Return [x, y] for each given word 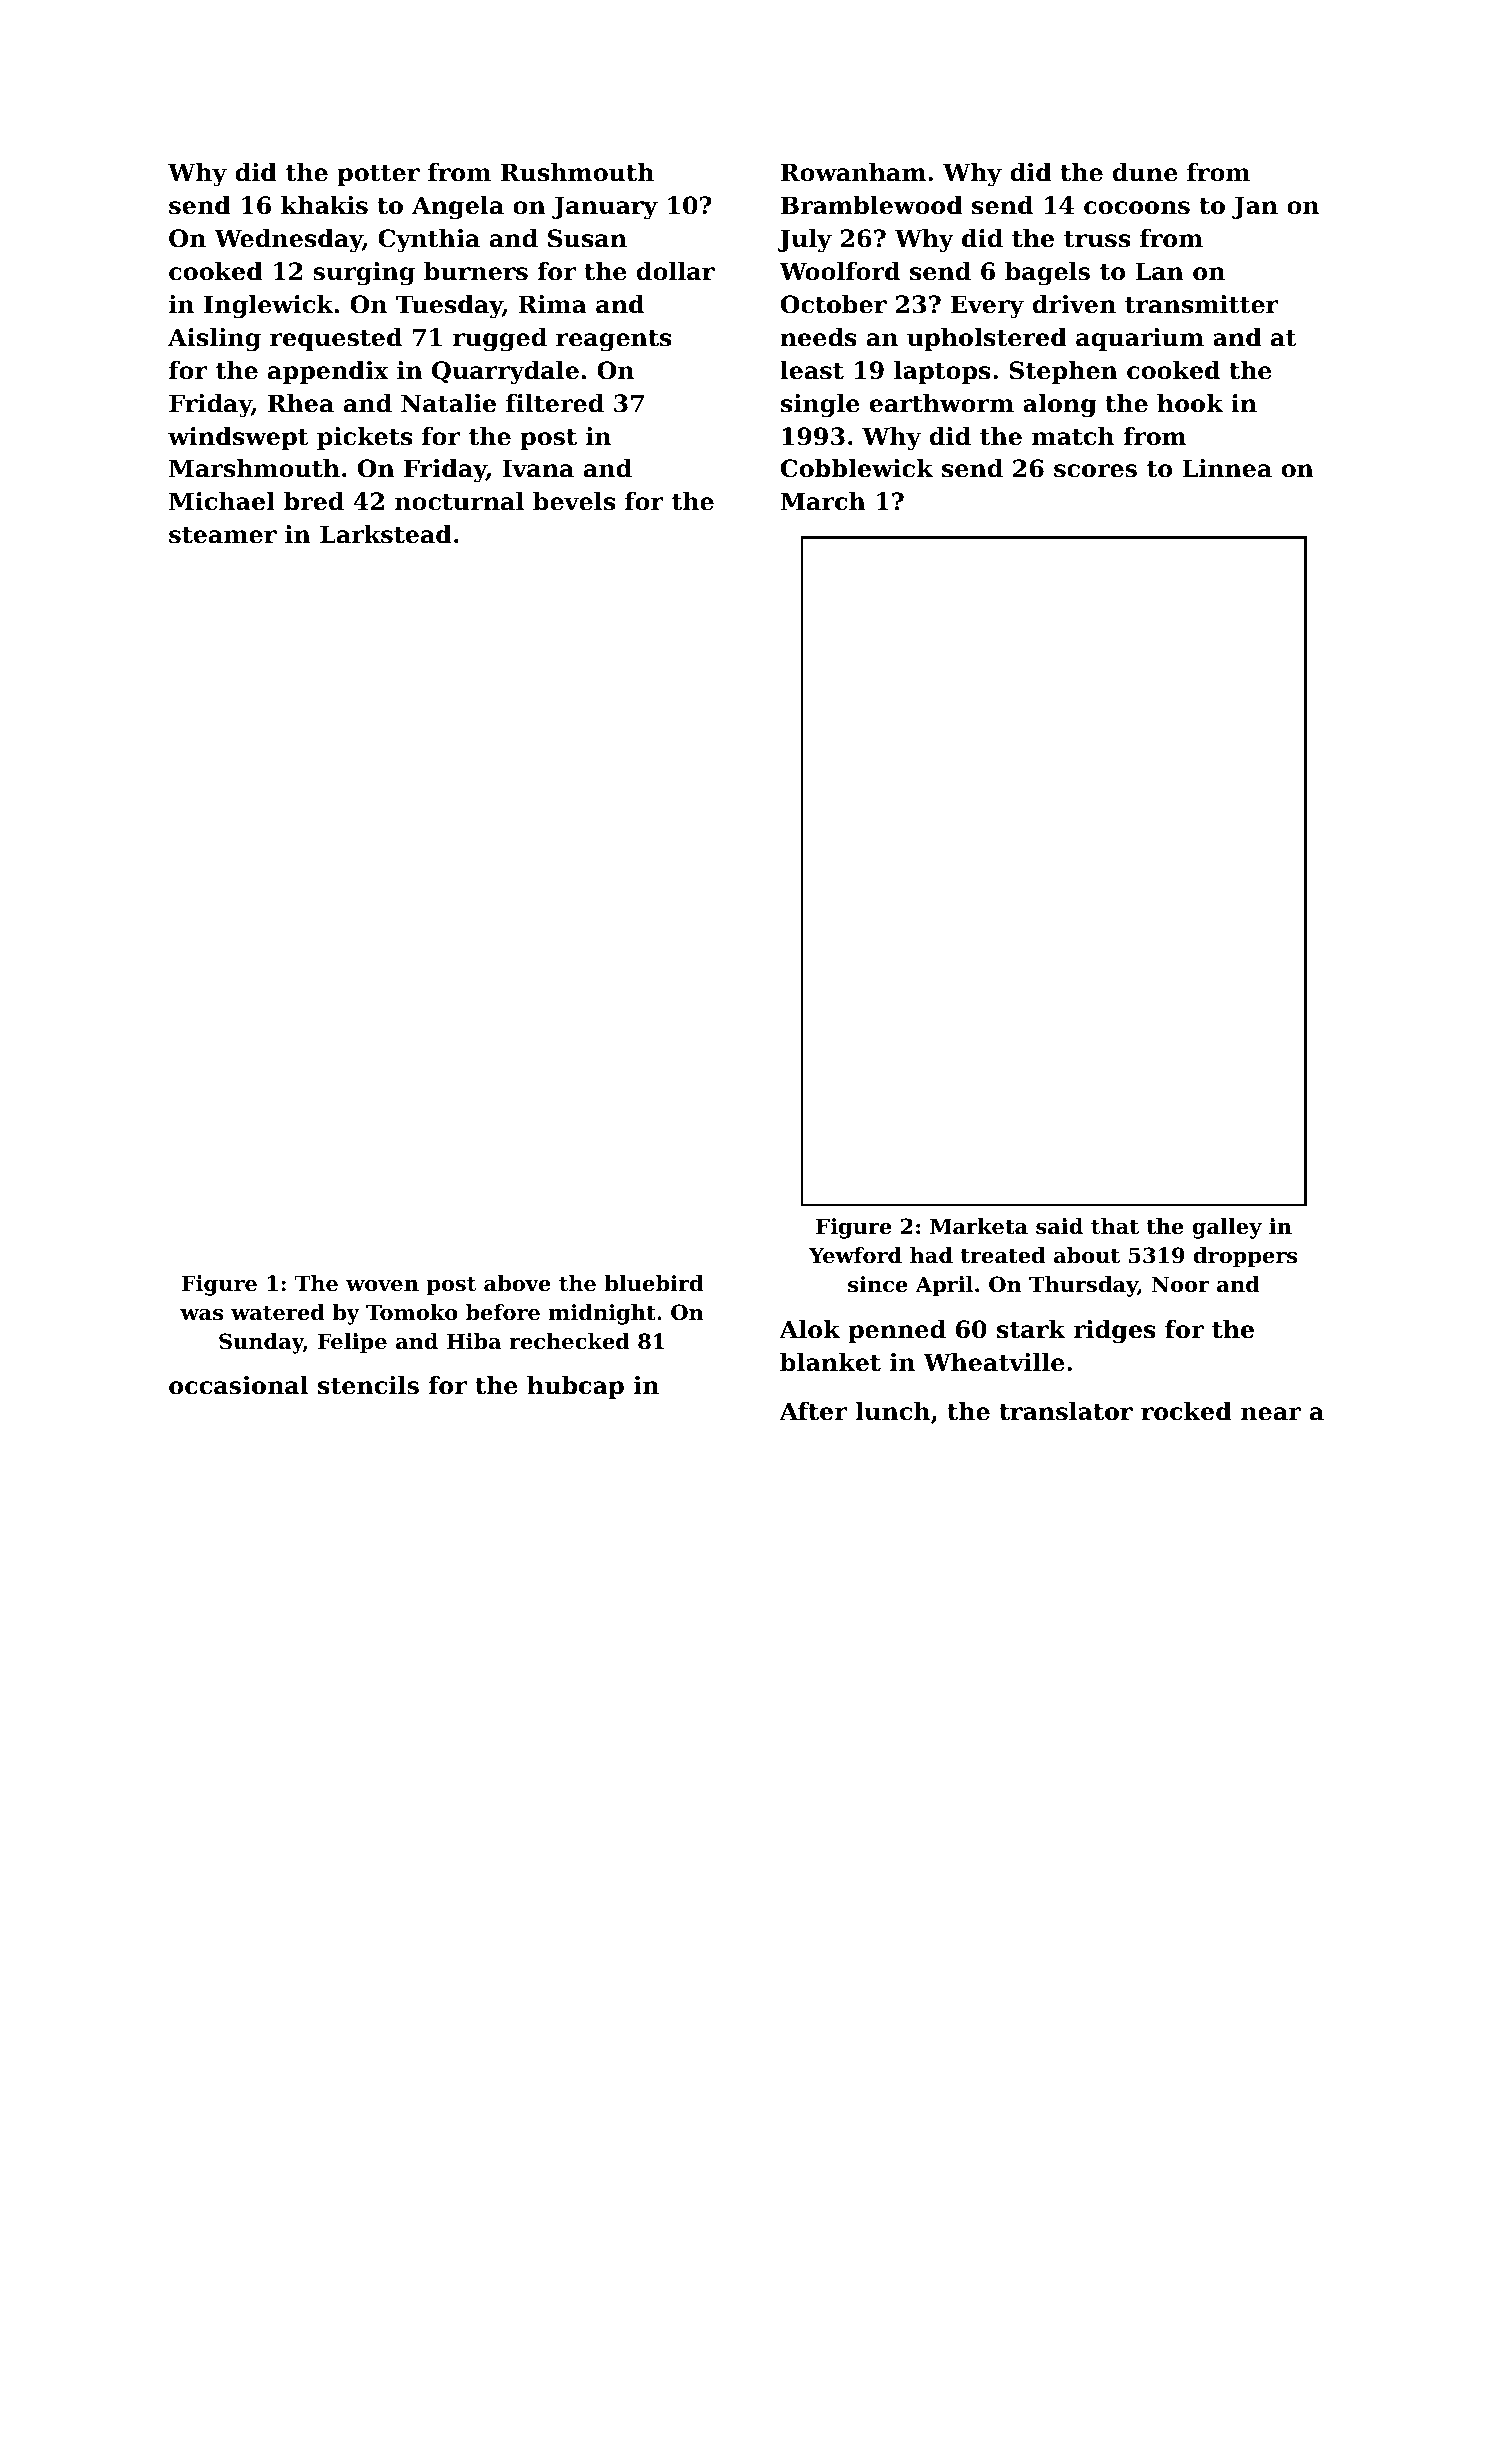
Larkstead [386, 534]
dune [1145, 172]
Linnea [1227, 468]
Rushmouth [577, 172]
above [517, 1283]
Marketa [979, 1226]
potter [378, 175]
